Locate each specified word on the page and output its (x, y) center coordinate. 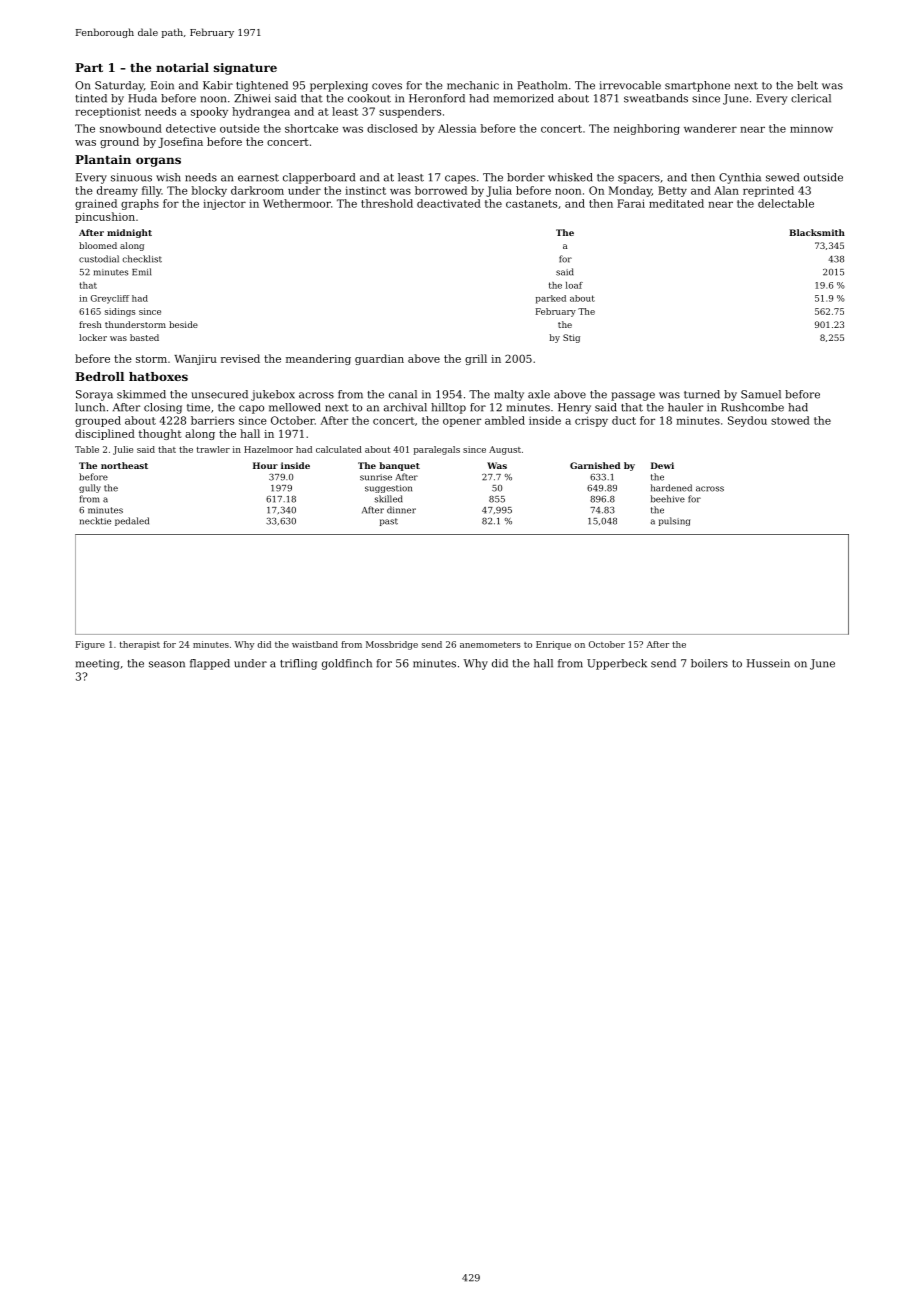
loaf (574, 285)
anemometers (490, 645)
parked (551, 299)
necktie (95, 521)
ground (119, 142)
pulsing (674, 521)
